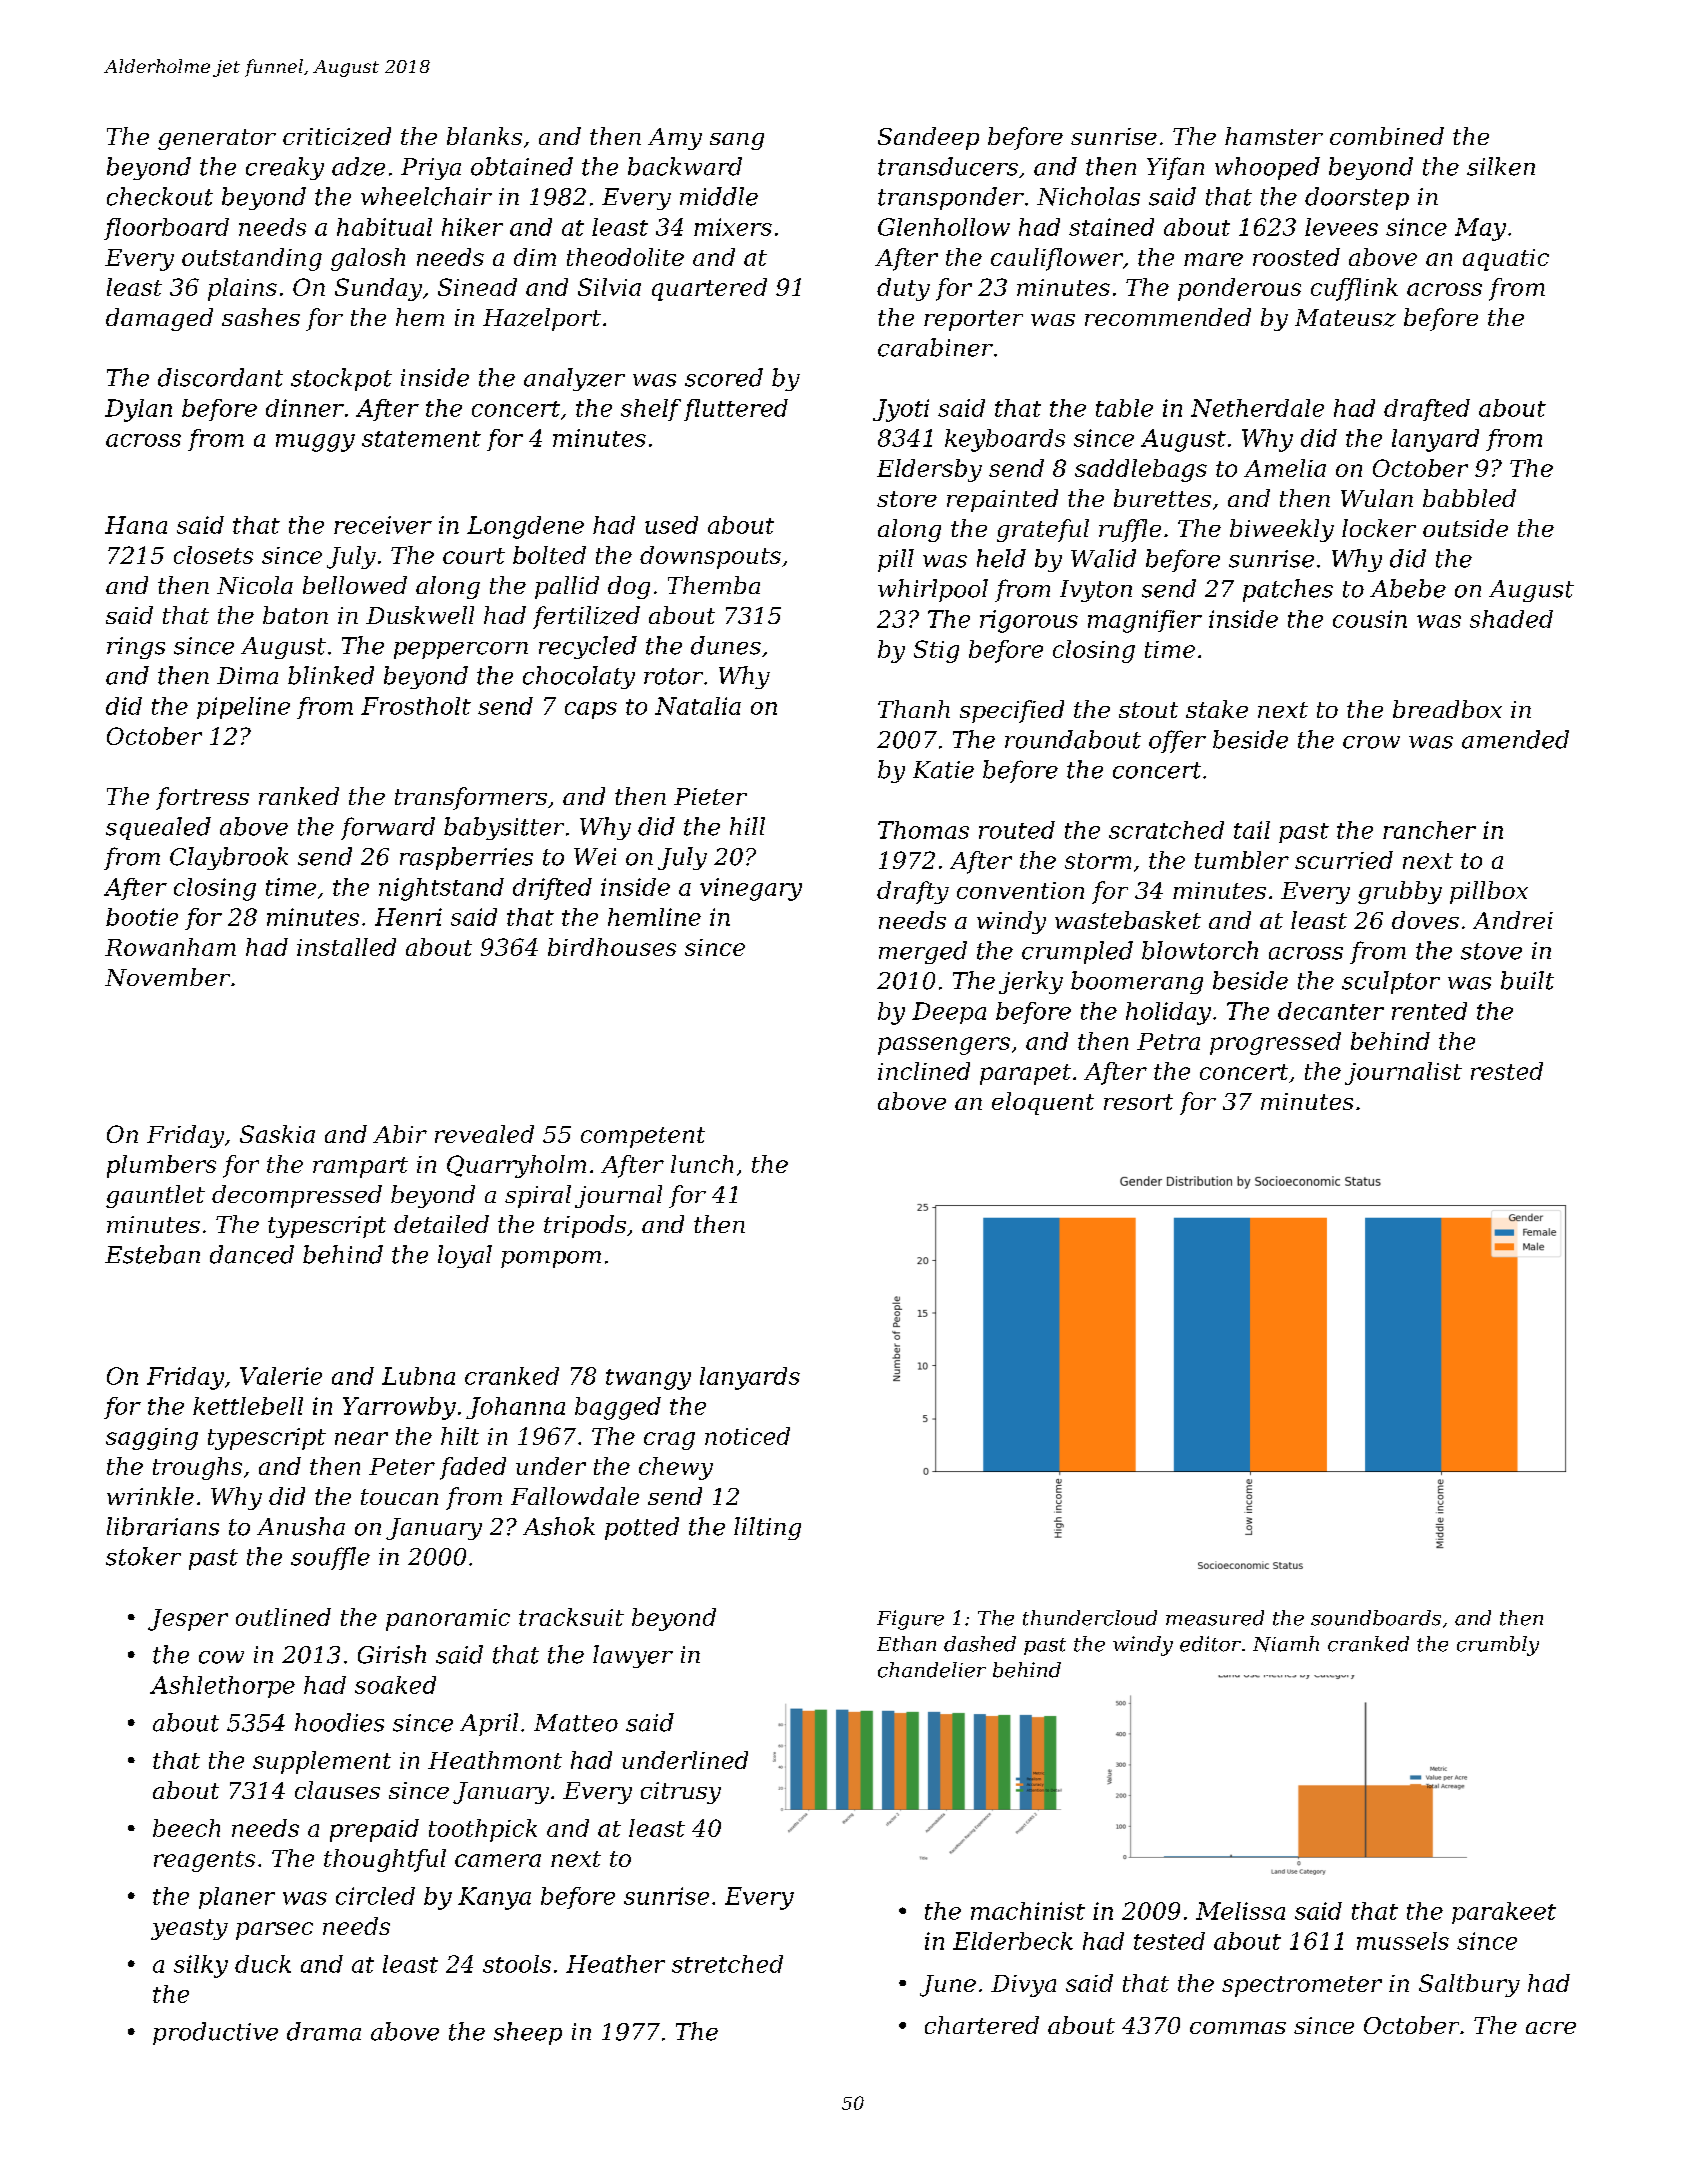 The width and height of the document is (1683, 2178). Describe the element at coordinates (928, 138) in the document. I see `Sandeep` at that location.
